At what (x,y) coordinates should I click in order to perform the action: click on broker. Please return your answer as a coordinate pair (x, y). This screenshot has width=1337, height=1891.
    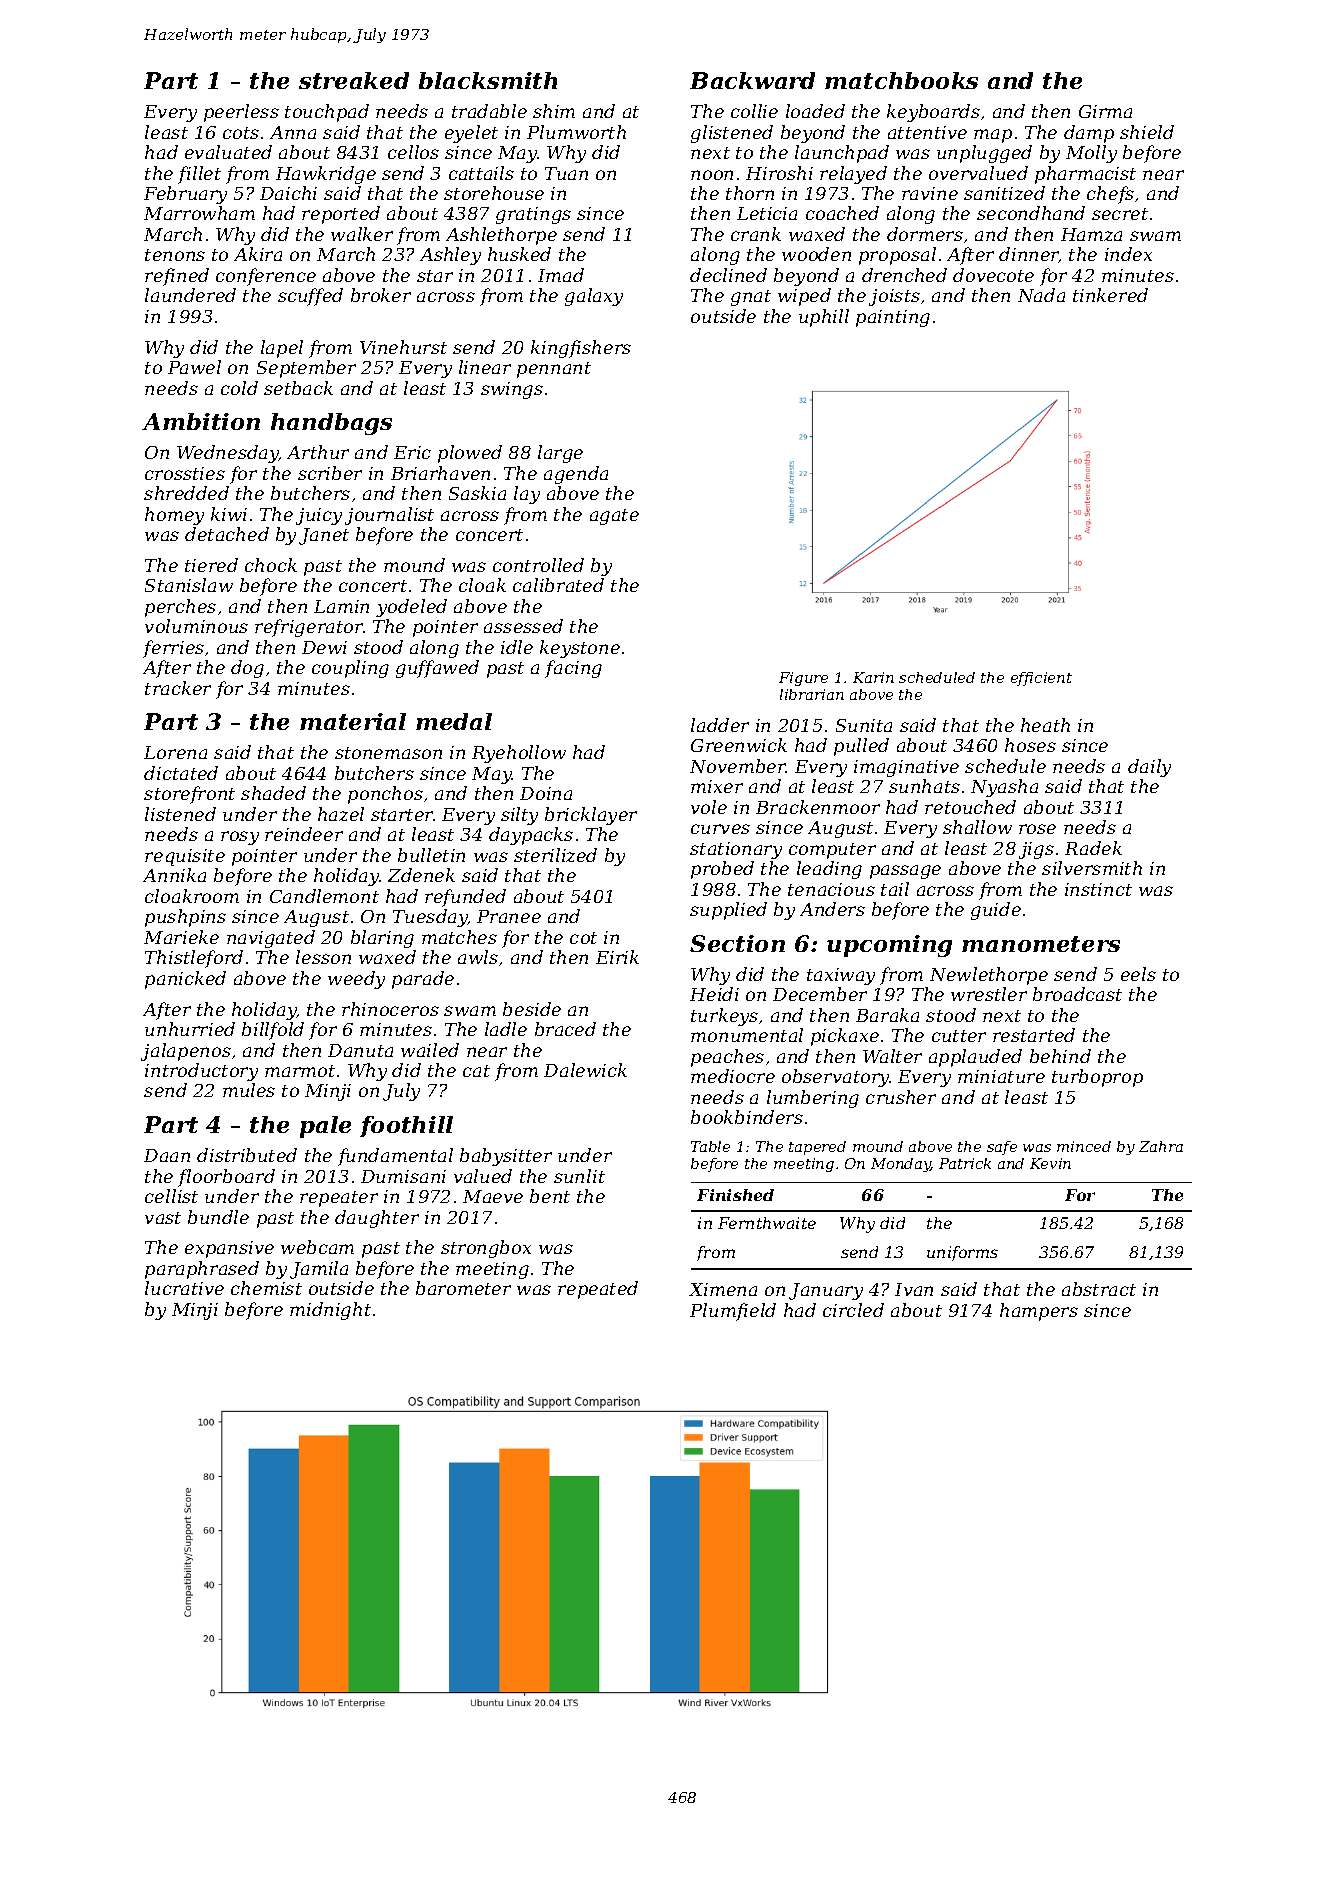
    Looking at the image, I should click on (381, 295).
